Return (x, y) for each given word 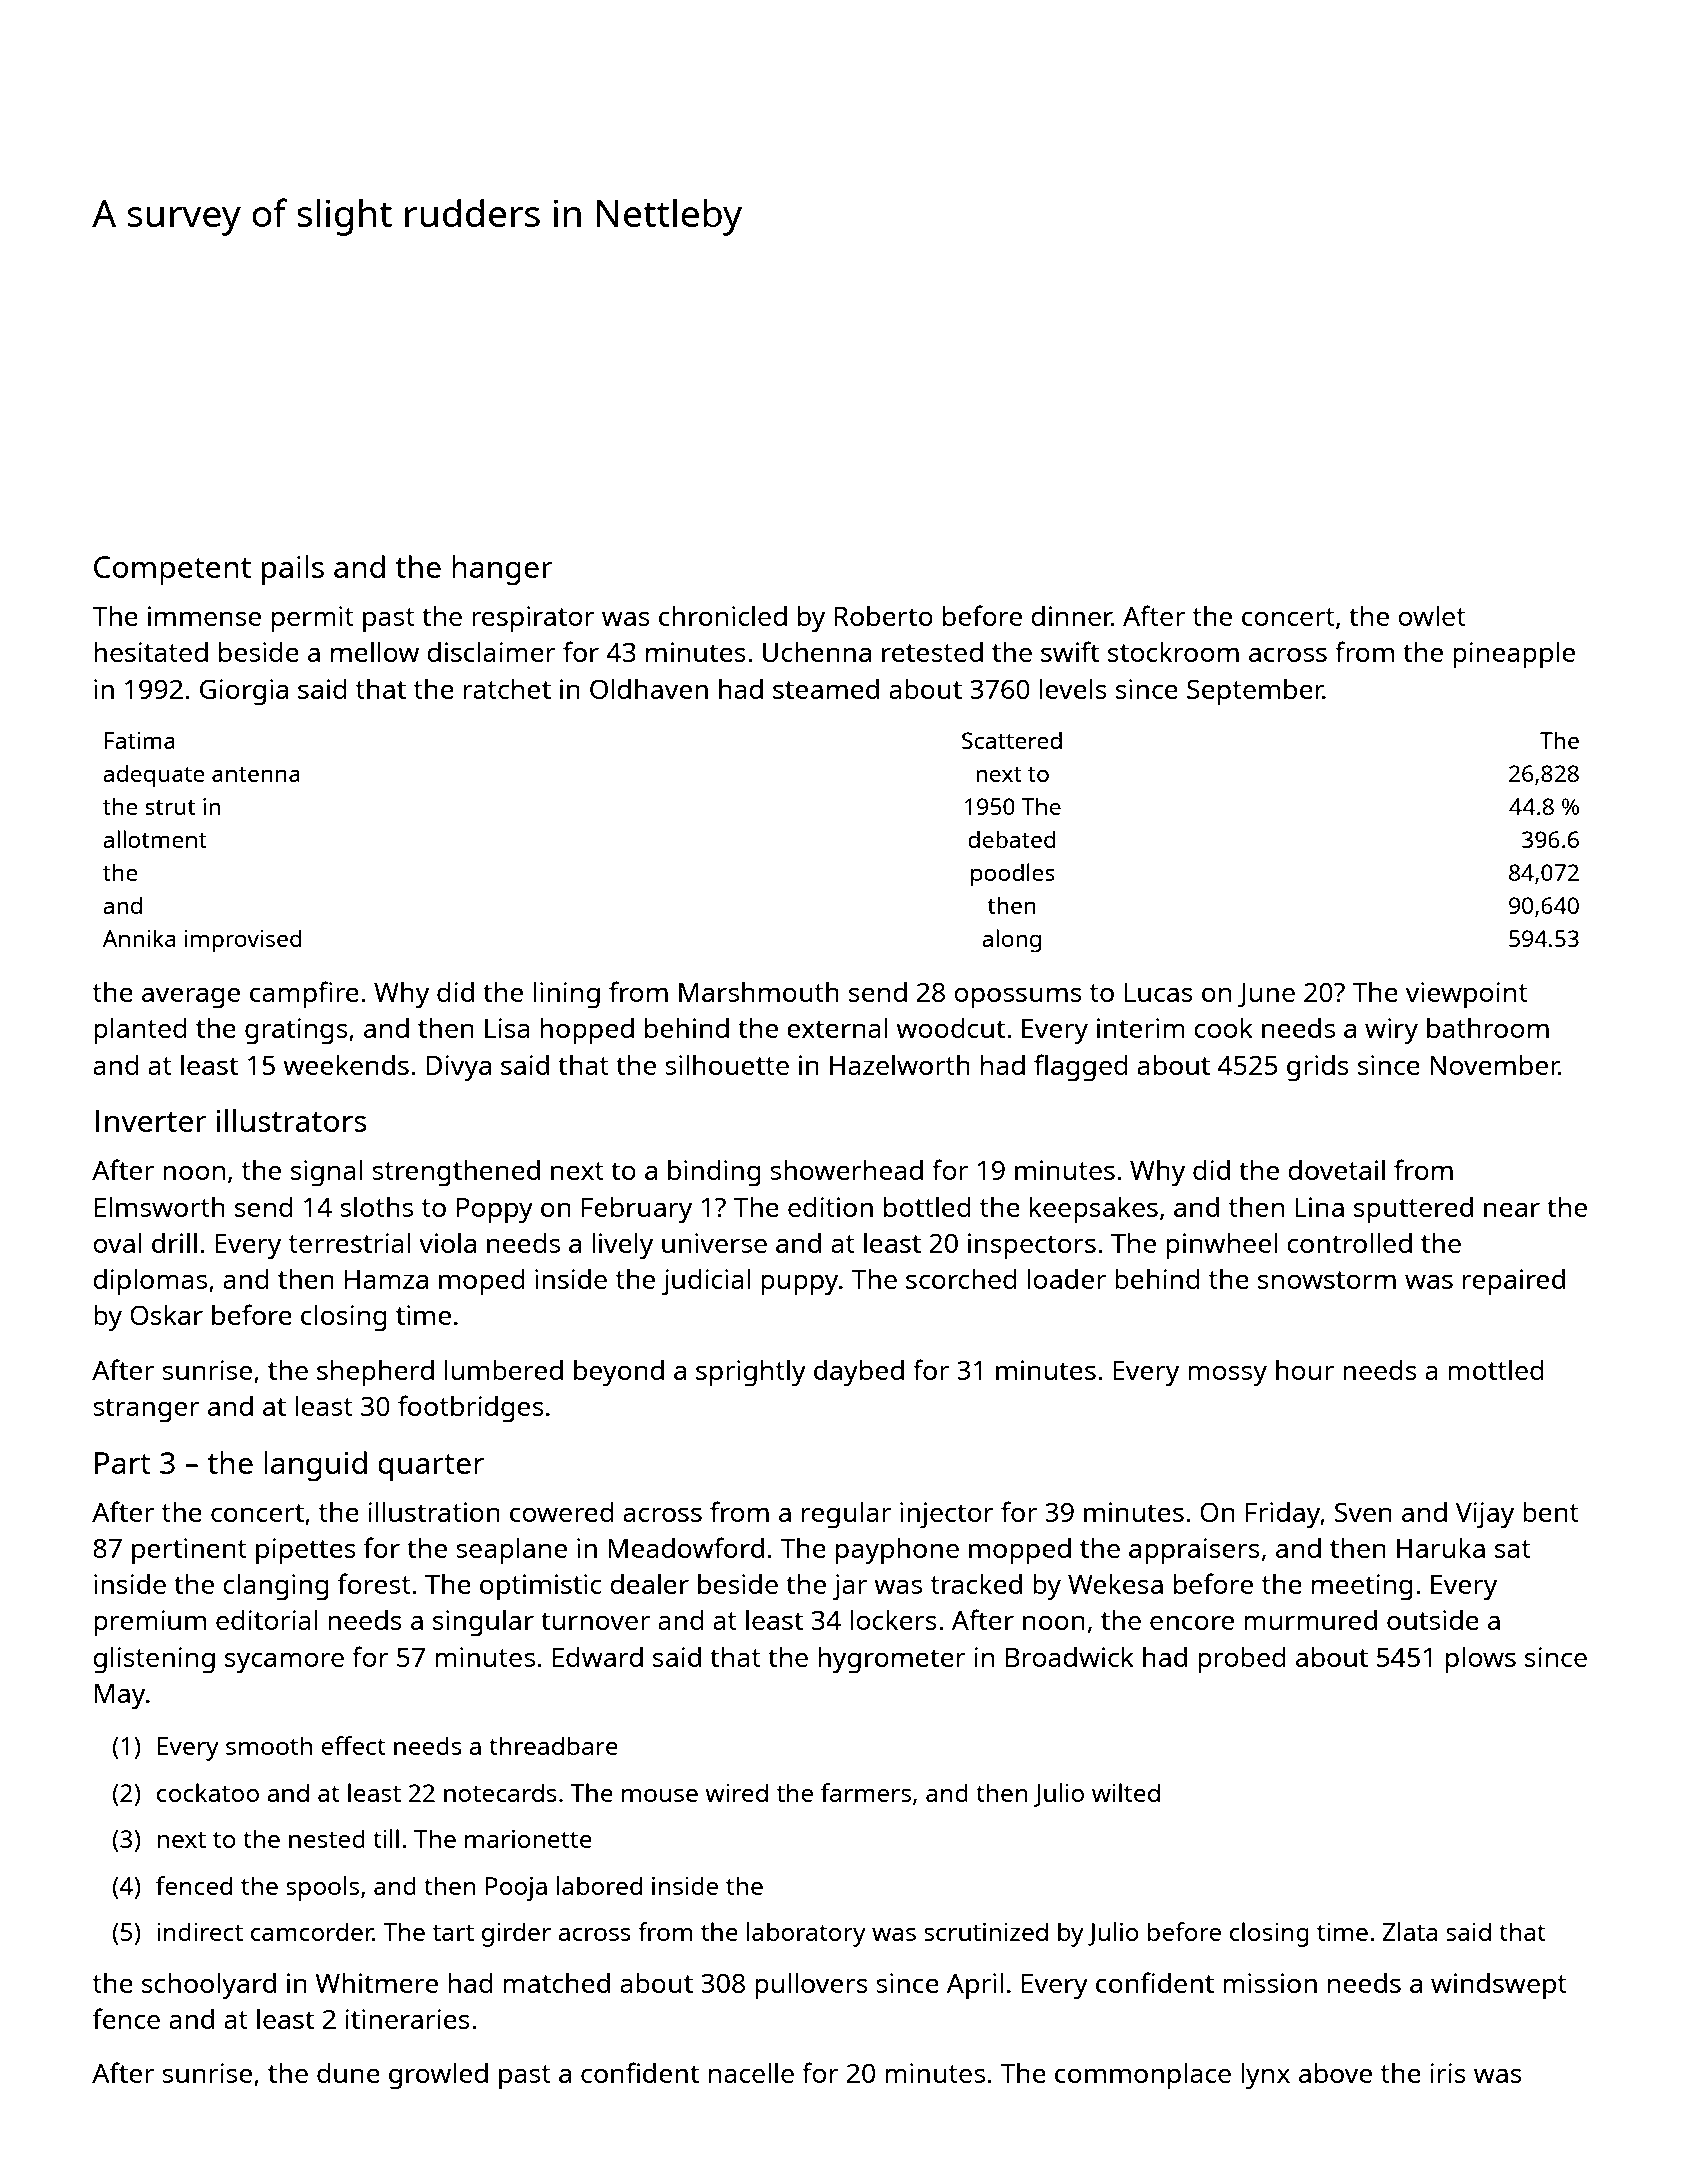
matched (556, 1983)
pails (293, 570)
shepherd (375, 1373)
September (1255, 692)
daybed (859, 1373)
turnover (595, 1621)
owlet (1432, 615)
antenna (256, 774)
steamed (826, 689)
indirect (200, 1931)
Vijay (1485, 1515)
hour (1305, 1370)
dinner (1071, 616)
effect (353, 1745)
